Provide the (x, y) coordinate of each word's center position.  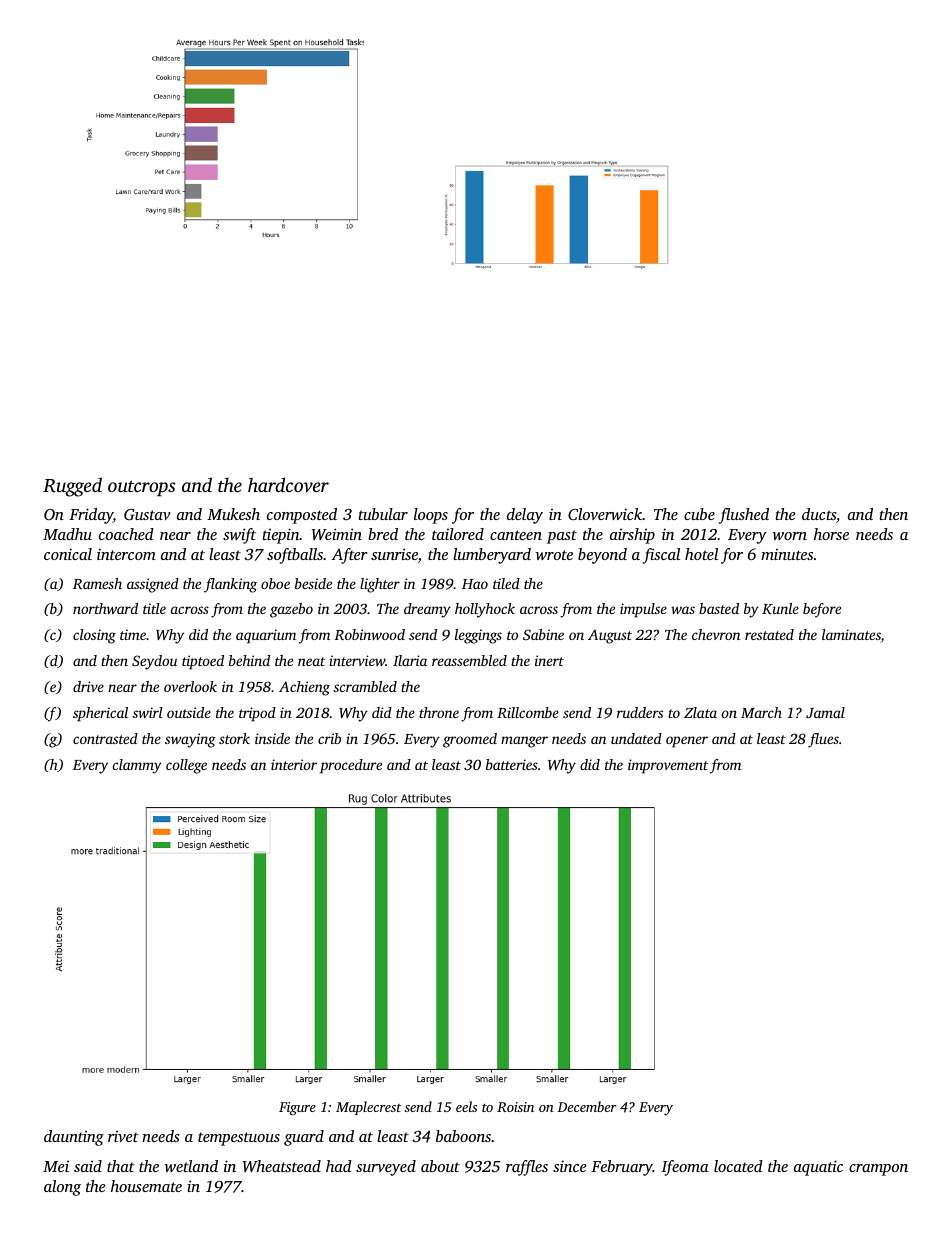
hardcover (288, 484)
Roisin (515, 1107)
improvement (668, 766)
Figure (297, 1109)
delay (525, 516)
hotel (701, 554)
